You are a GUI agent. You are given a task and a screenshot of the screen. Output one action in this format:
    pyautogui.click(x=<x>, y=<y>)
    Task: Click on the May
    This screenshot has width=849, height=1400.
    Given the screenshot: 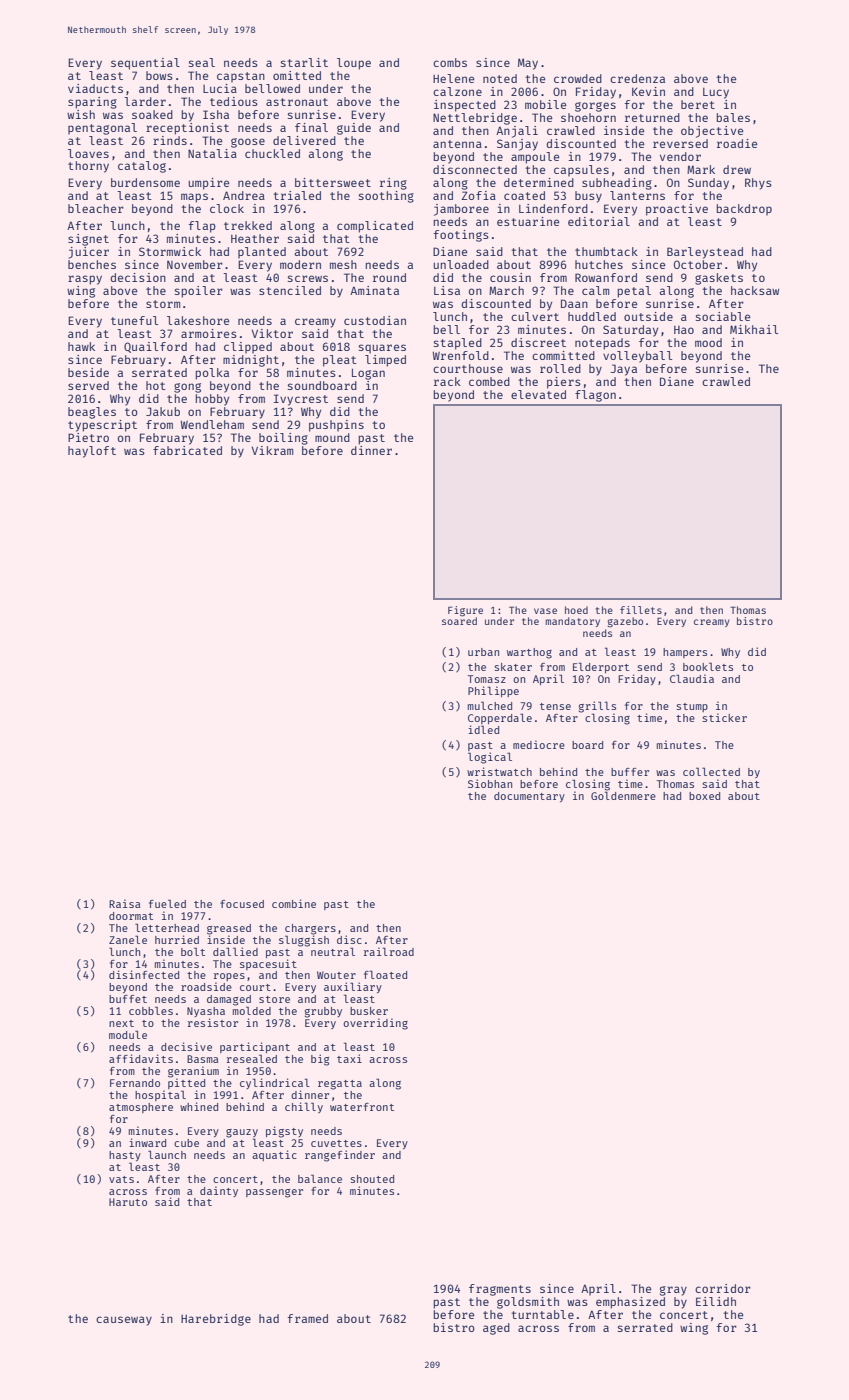 What is the action you would take?
    pyautogui.click(x=528, y=64)
